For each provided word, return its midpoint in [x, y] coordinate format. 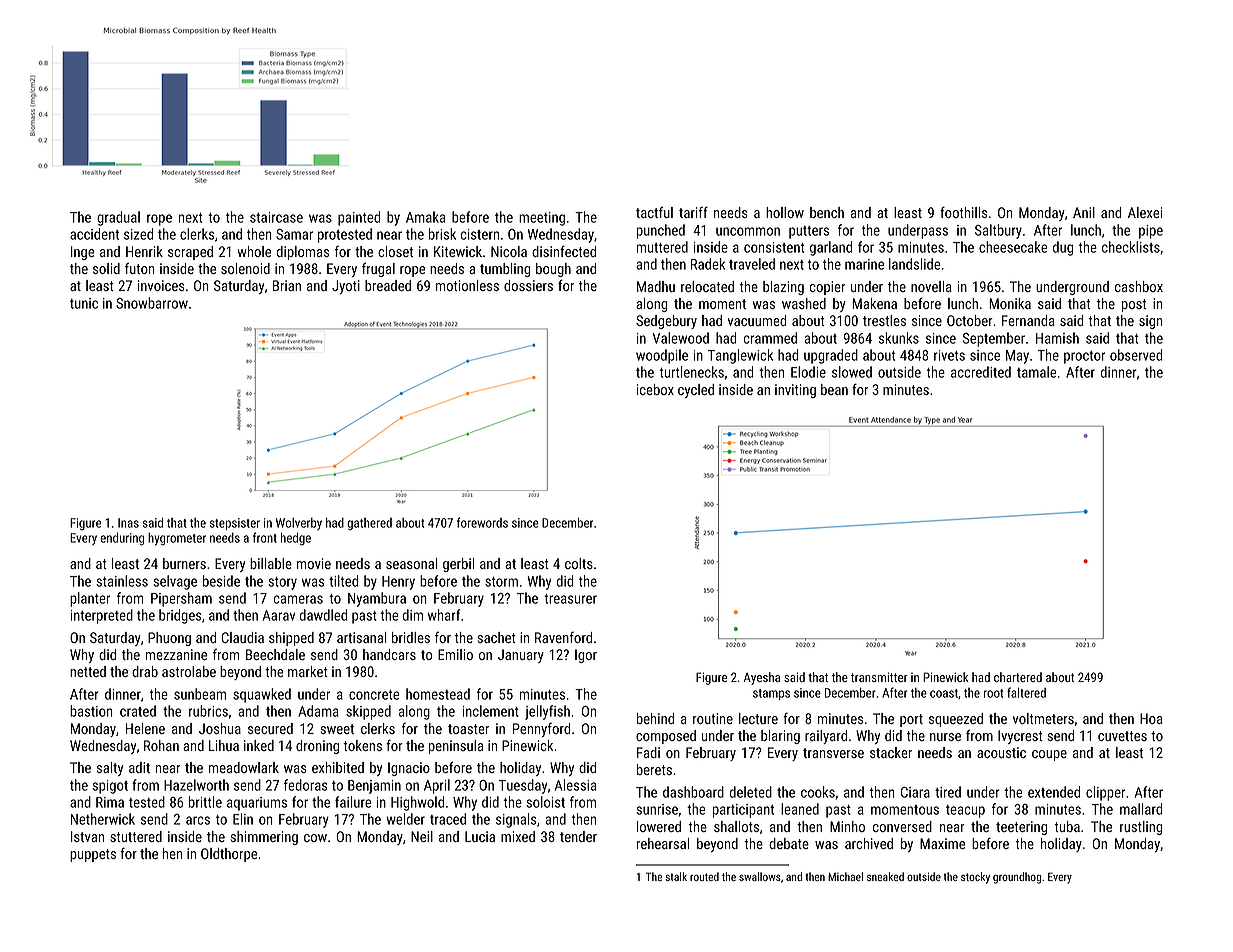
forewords [482, 522]
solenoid [245, 268]
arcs [198, 820]
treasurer [570, 599]
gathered [369, 524]
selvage [175, 582]
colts [579, 563]
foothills [963, 212]
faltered [1026, 692]
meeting [542, 219]
